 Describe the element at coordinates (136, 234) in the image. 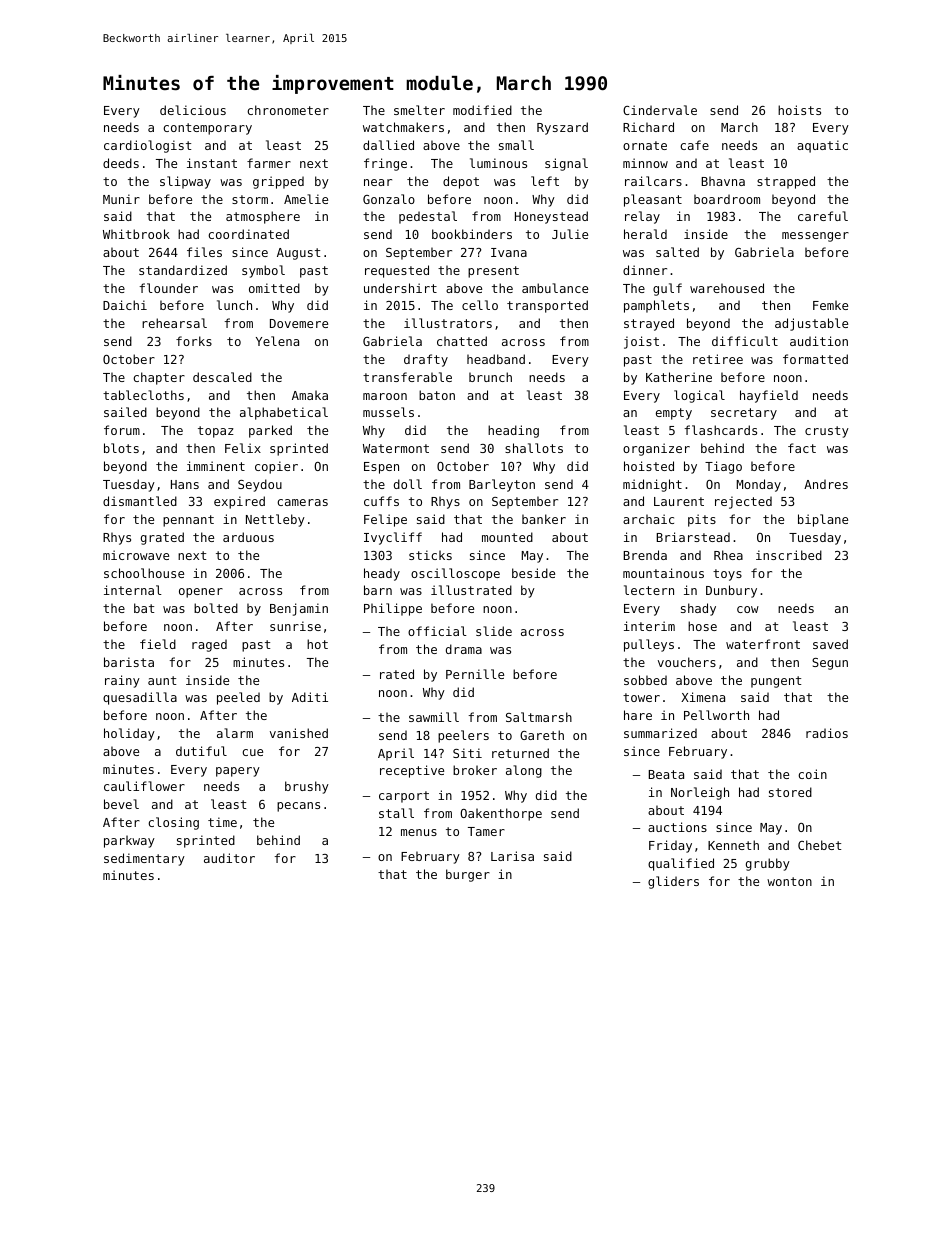

I see `Whitbrook` at that location.
